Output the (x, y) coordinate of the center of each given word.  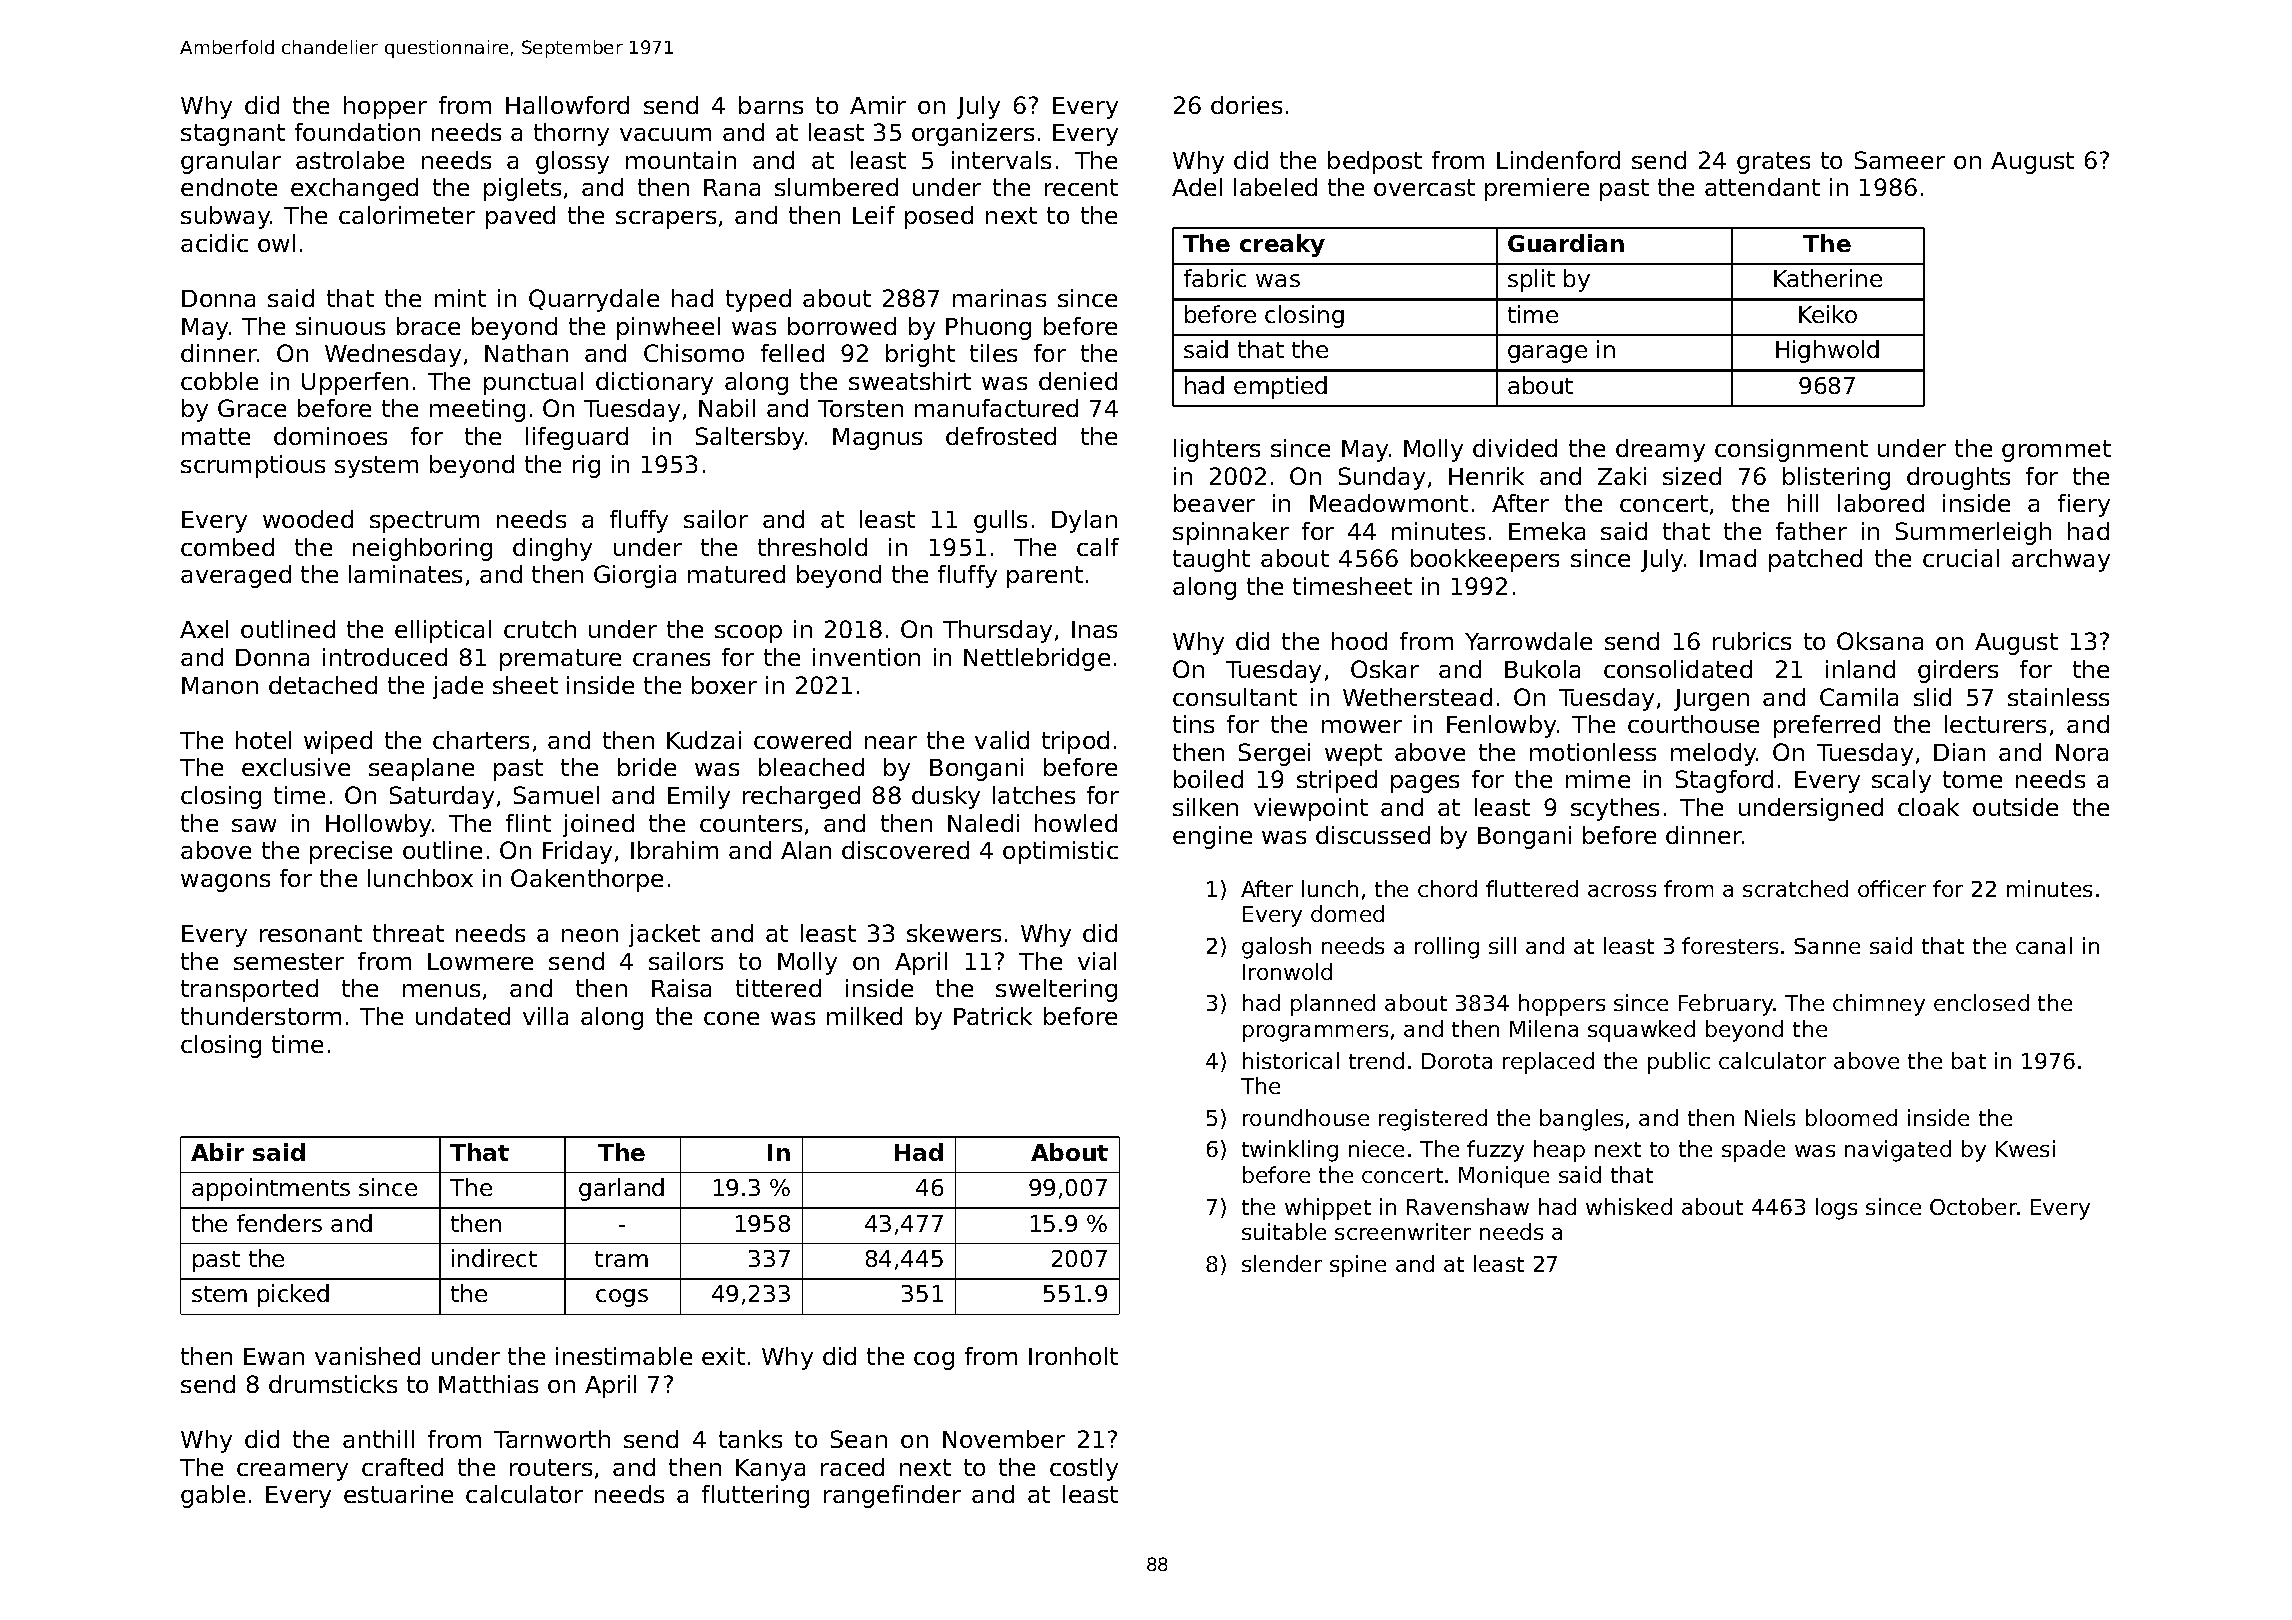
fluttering (755, 1496)
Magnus (877, 439)
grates (1773, 163)
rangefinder (892, 1496)
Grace (252, 408)
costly (1084, 1469)
